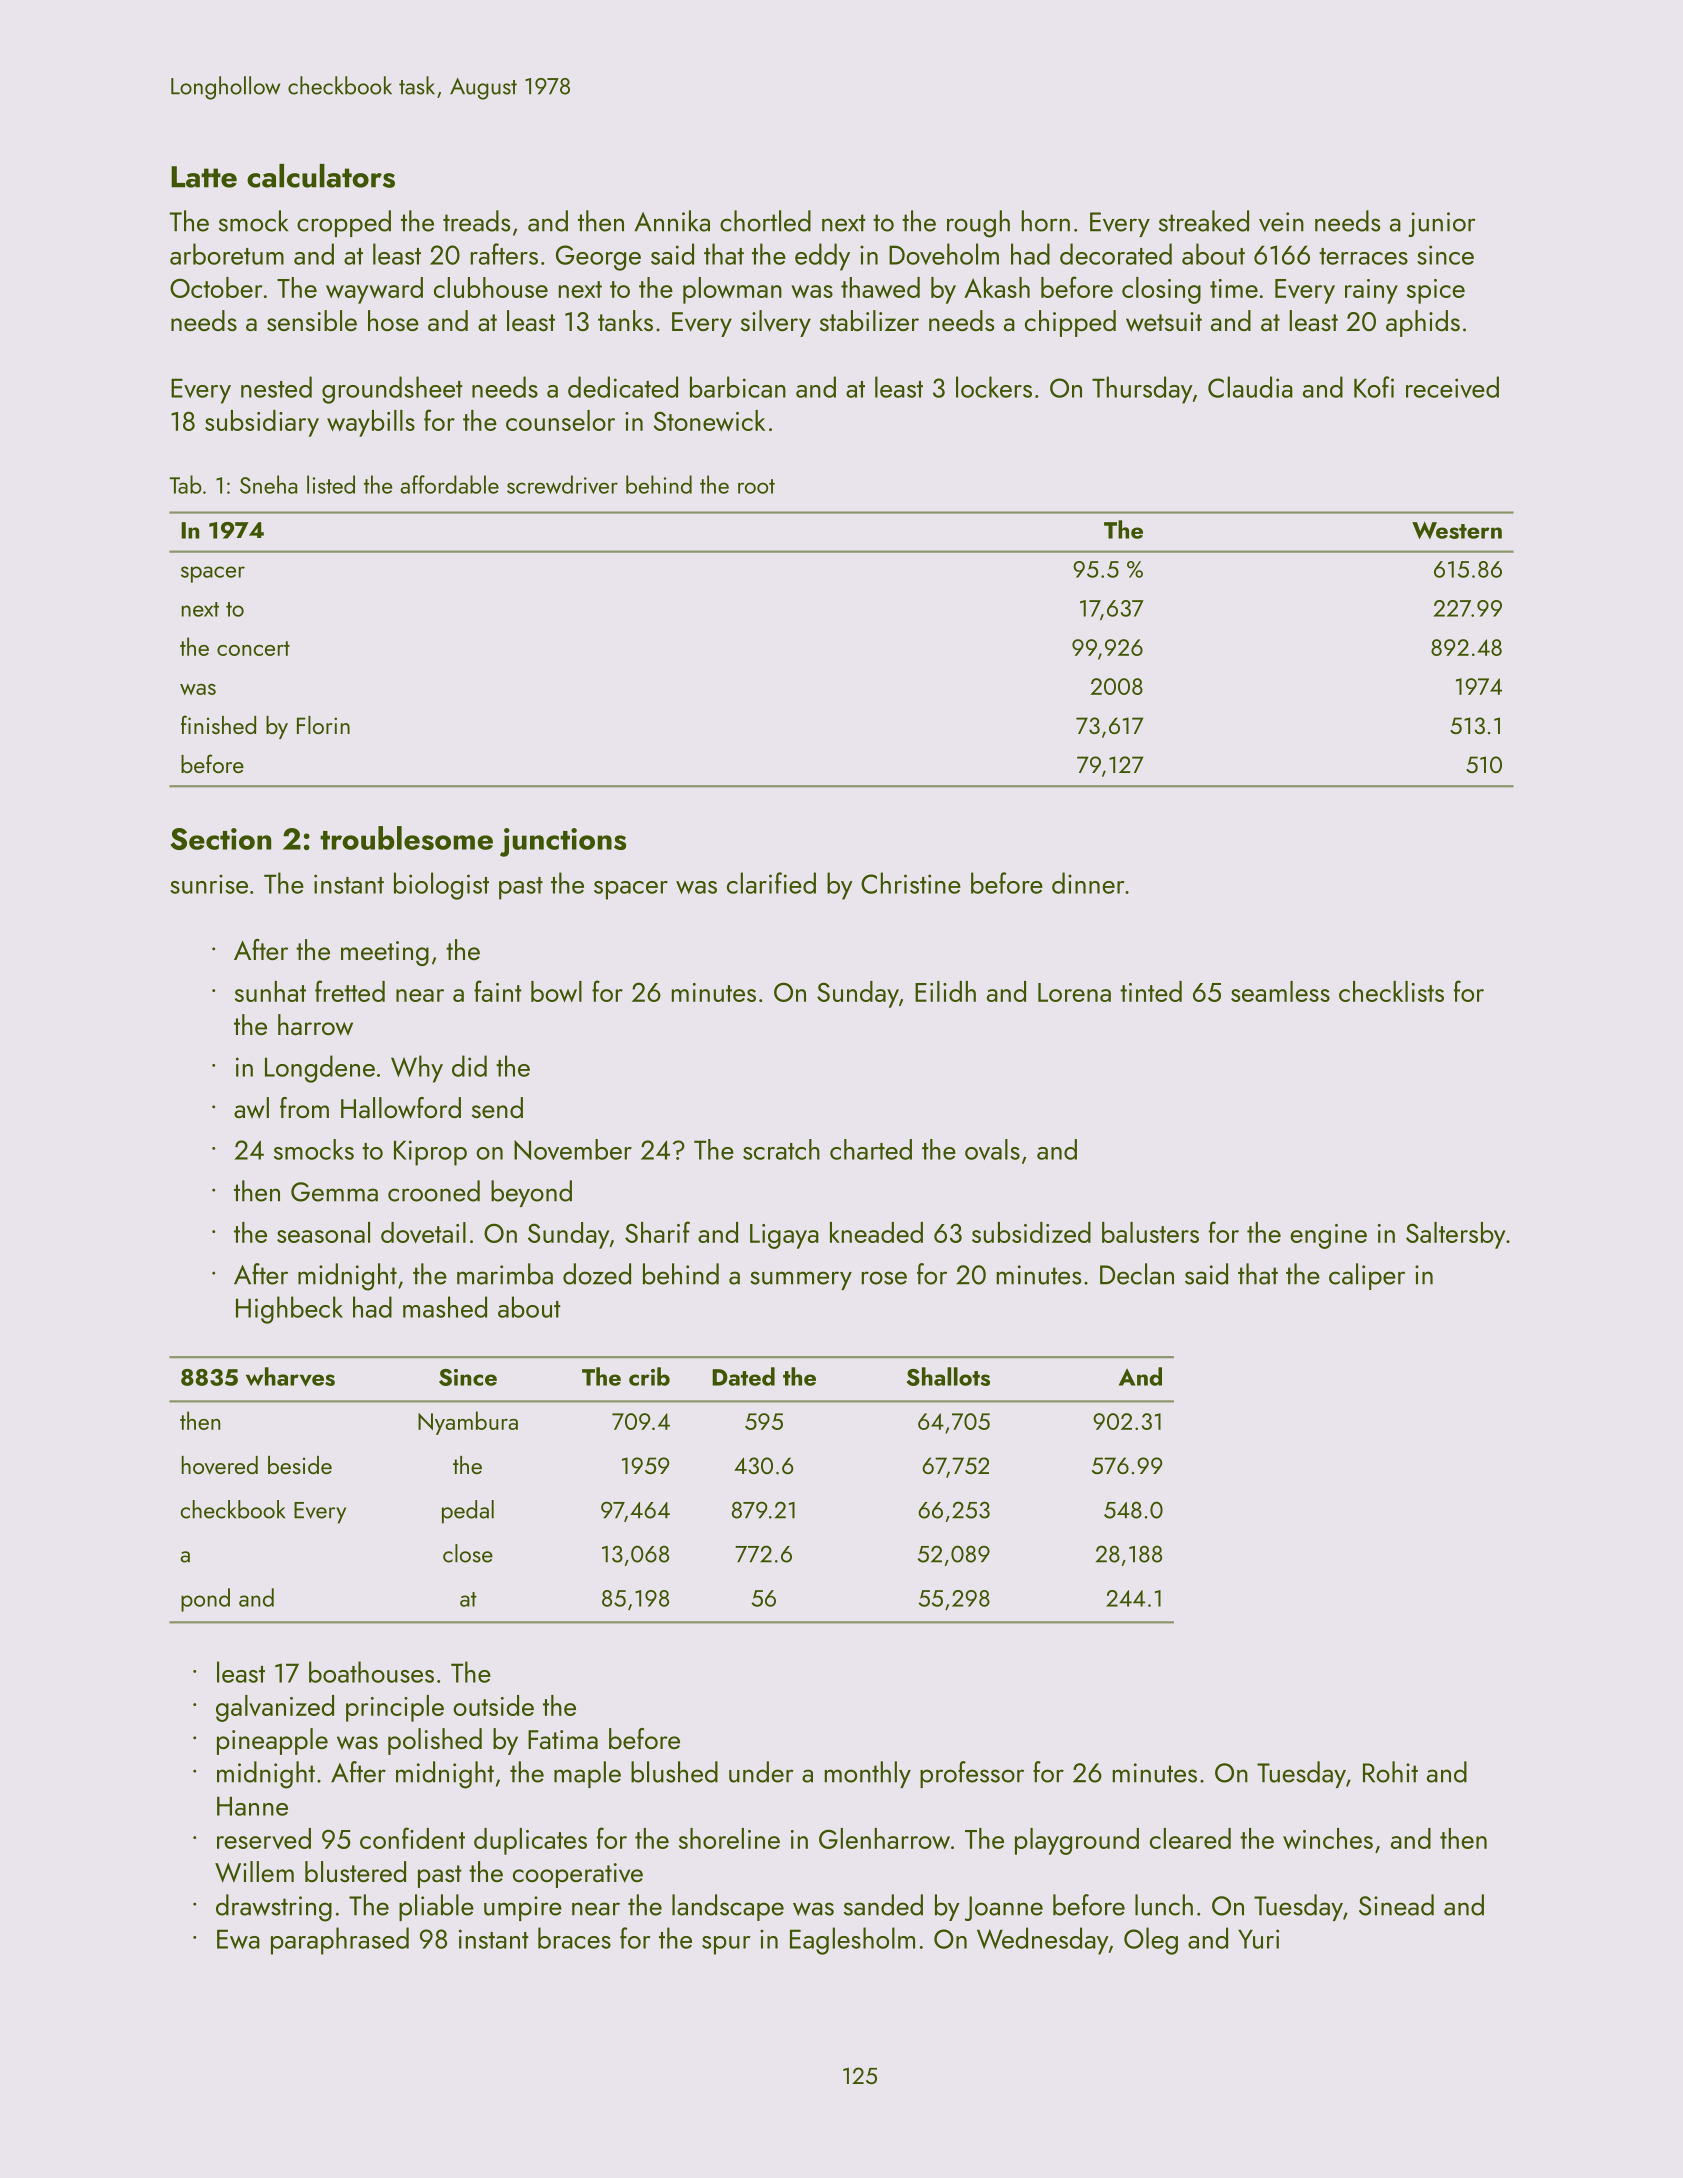  What do you see at coordinates (268, 484) in the page?
I see `Sneha` at bounding box center [268, 484].
